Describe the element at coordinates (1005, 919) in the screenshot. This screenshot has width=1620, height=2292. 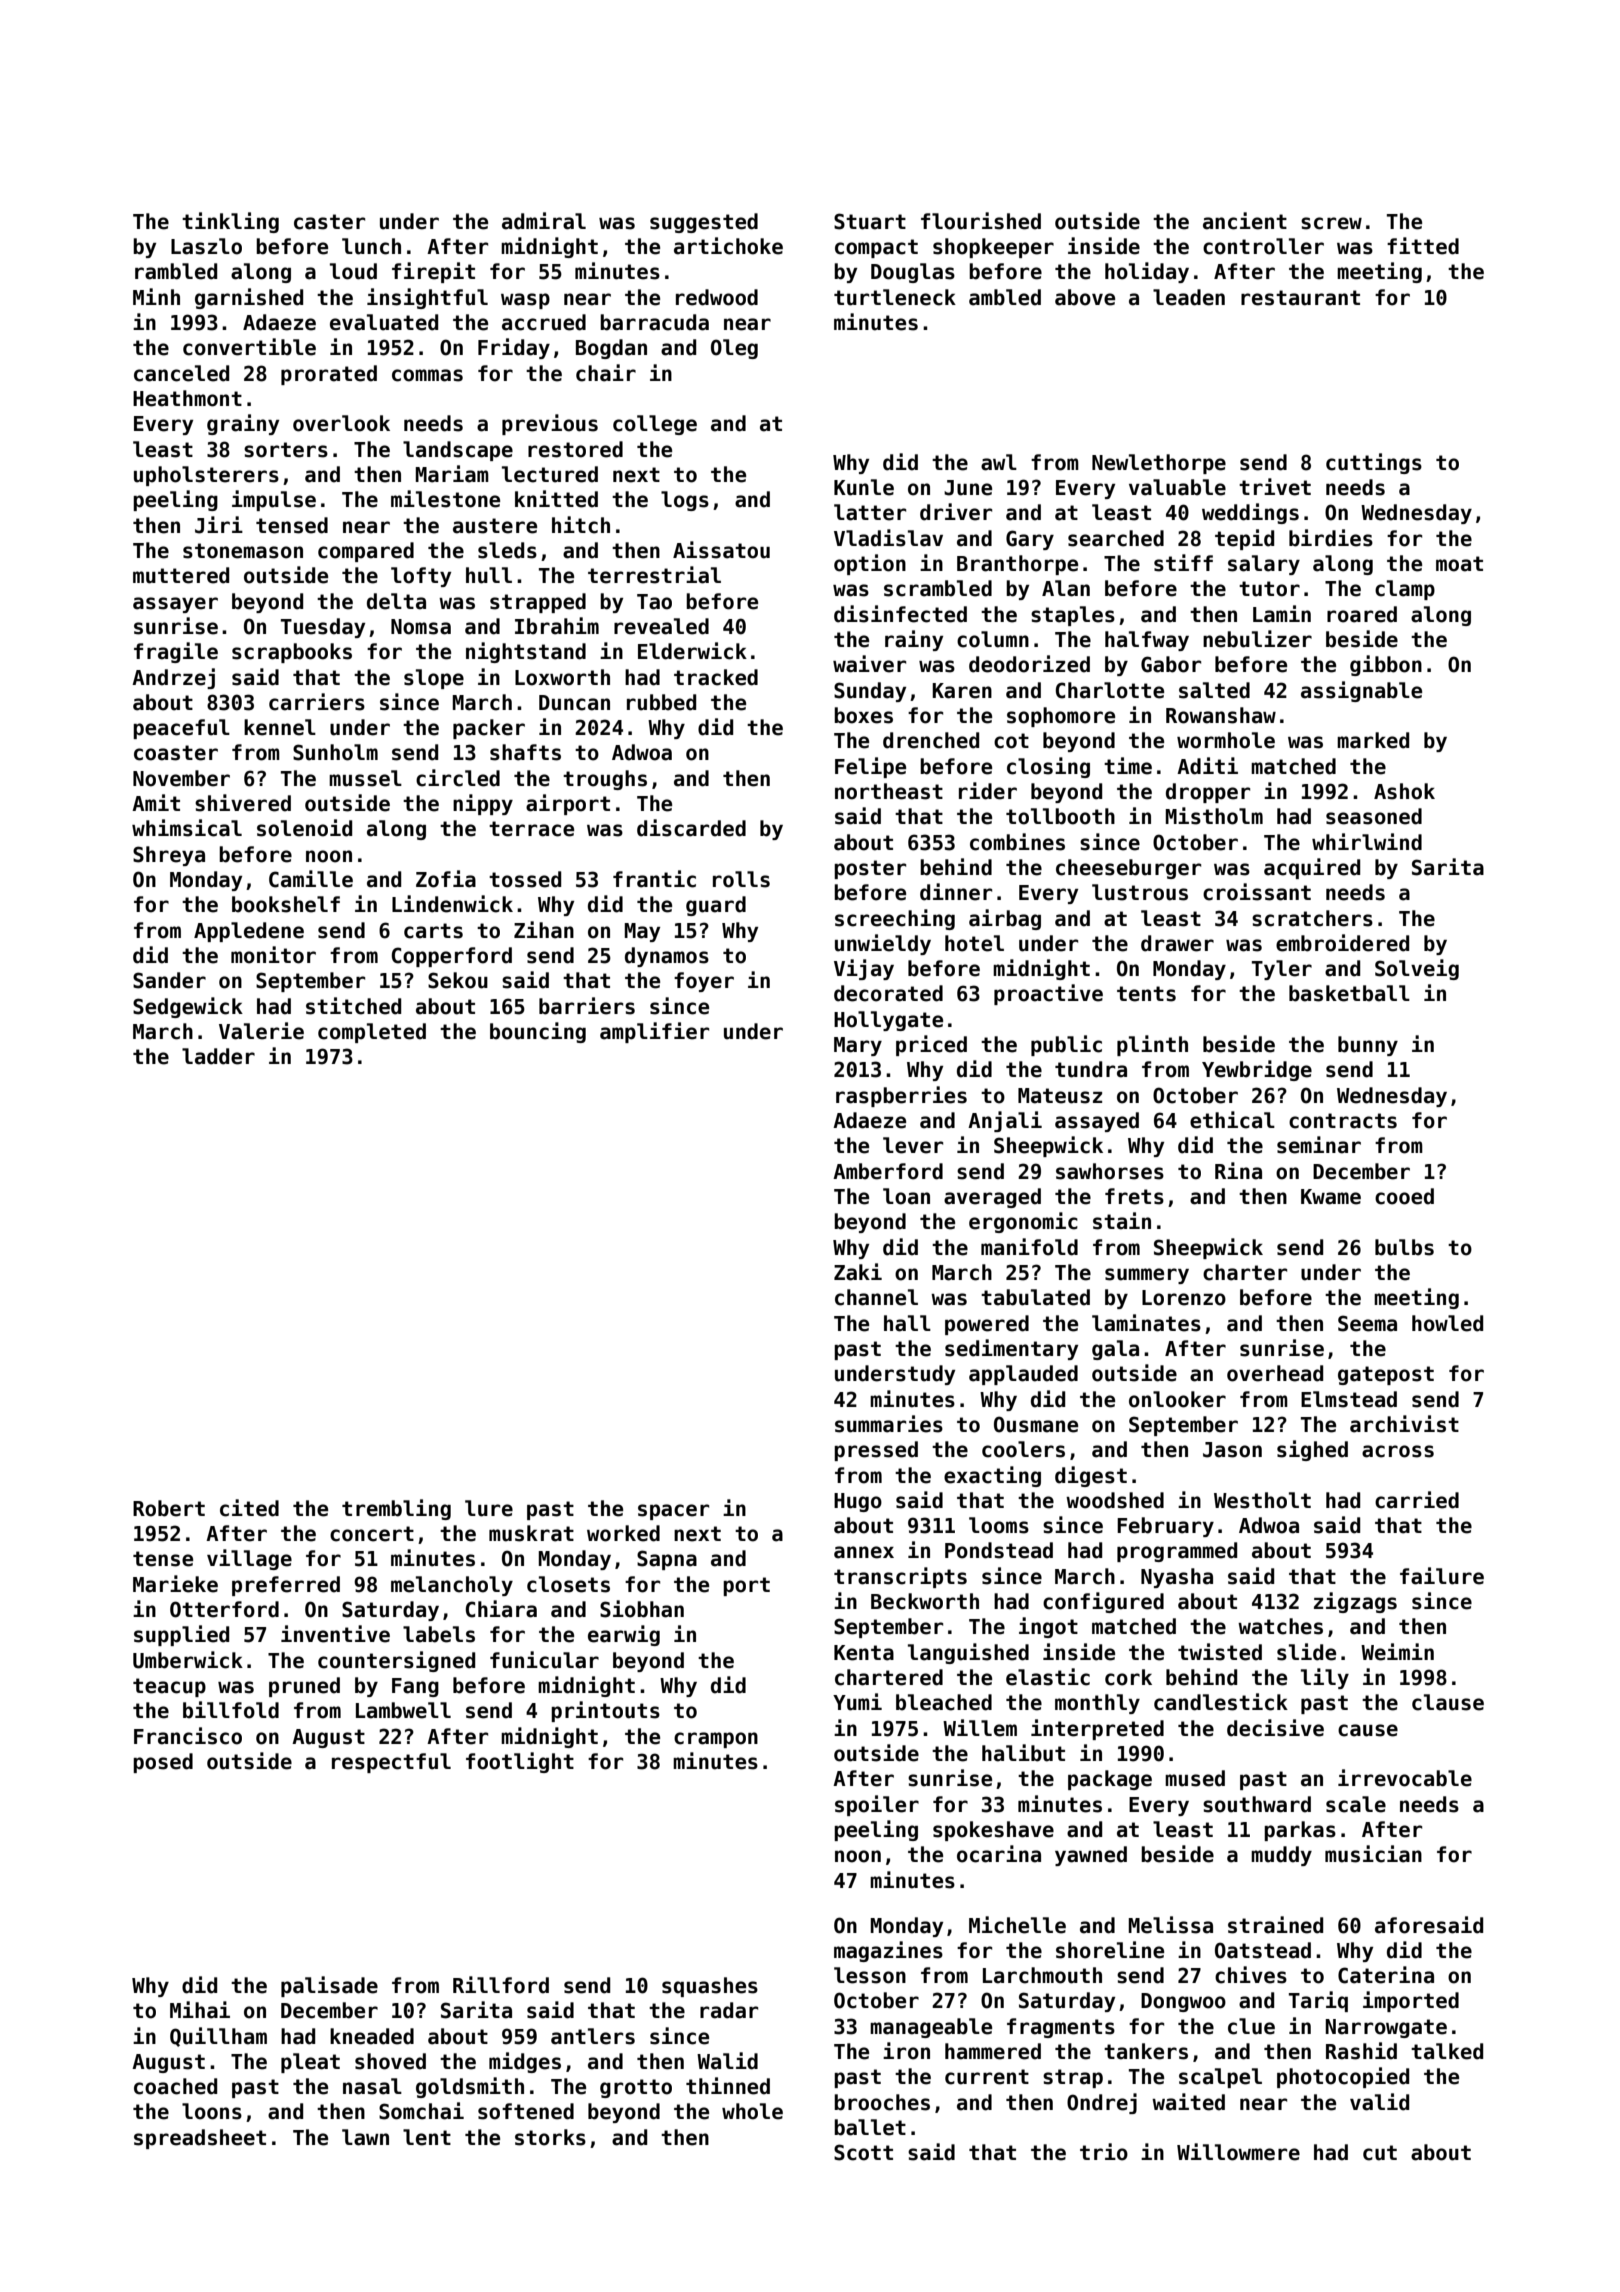
I see `airbag` at that location.
